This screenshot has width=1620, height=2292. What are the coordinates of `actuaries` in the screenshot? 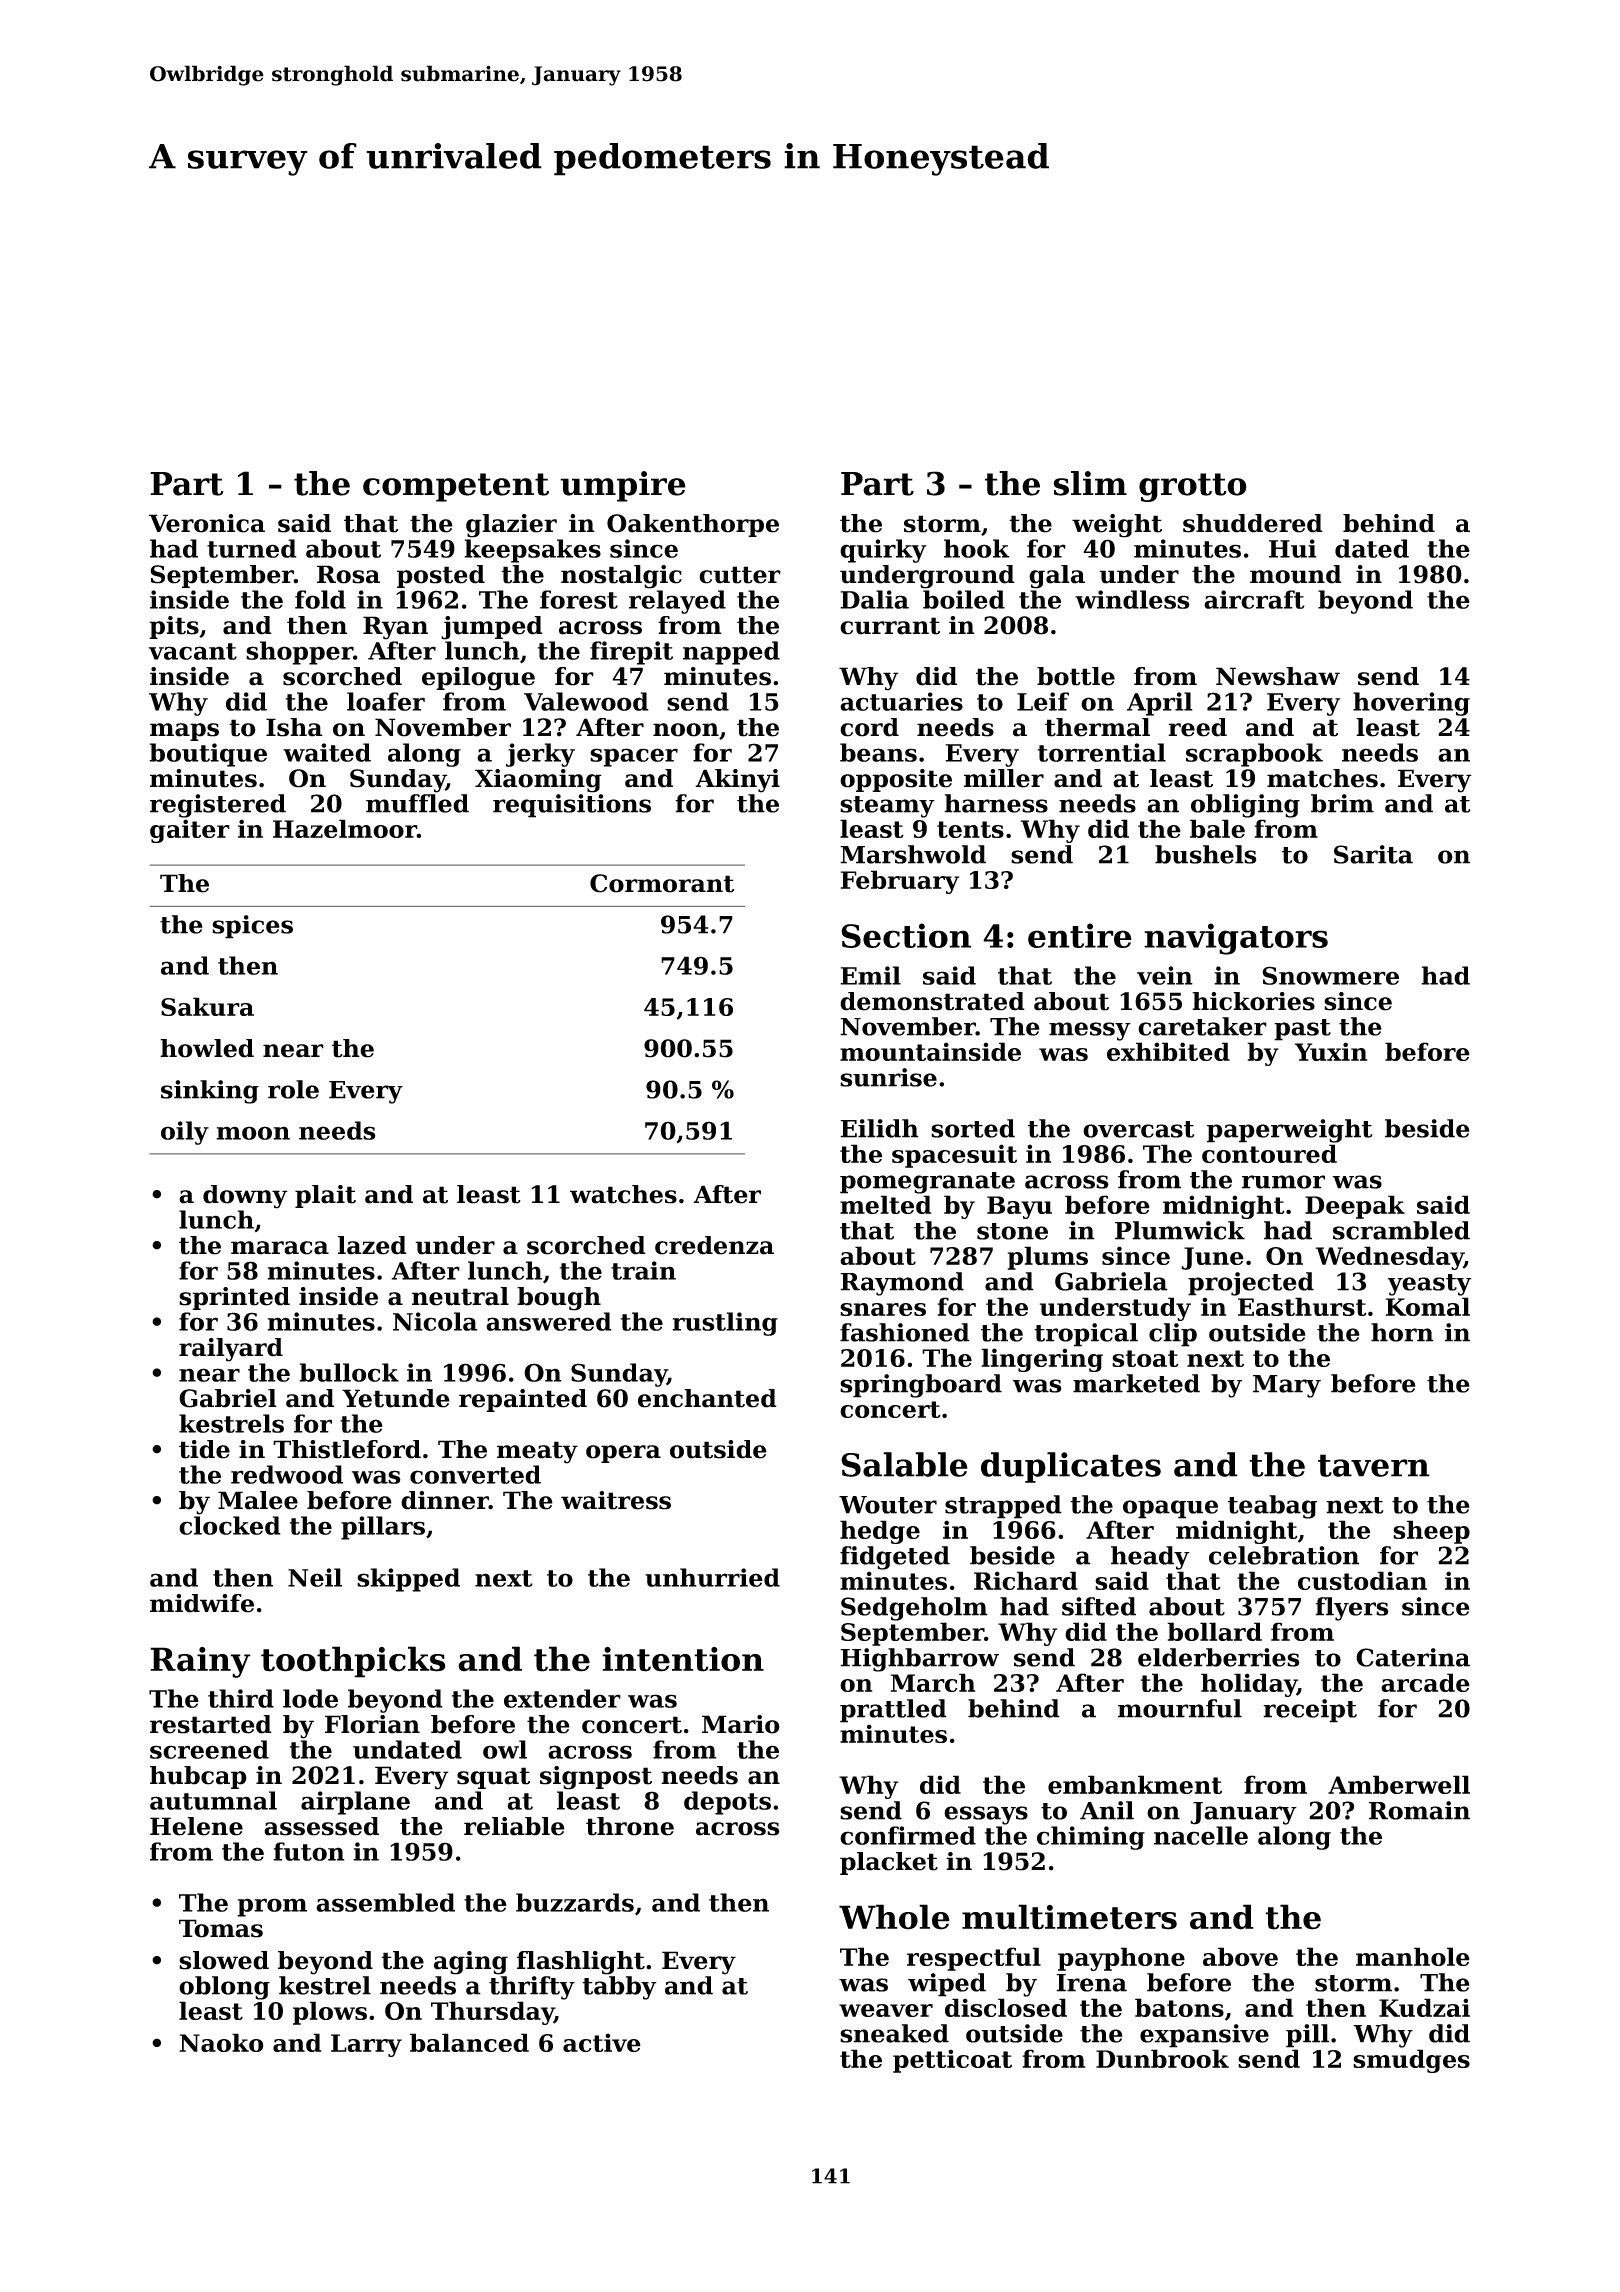 It's located at (901, 701).
